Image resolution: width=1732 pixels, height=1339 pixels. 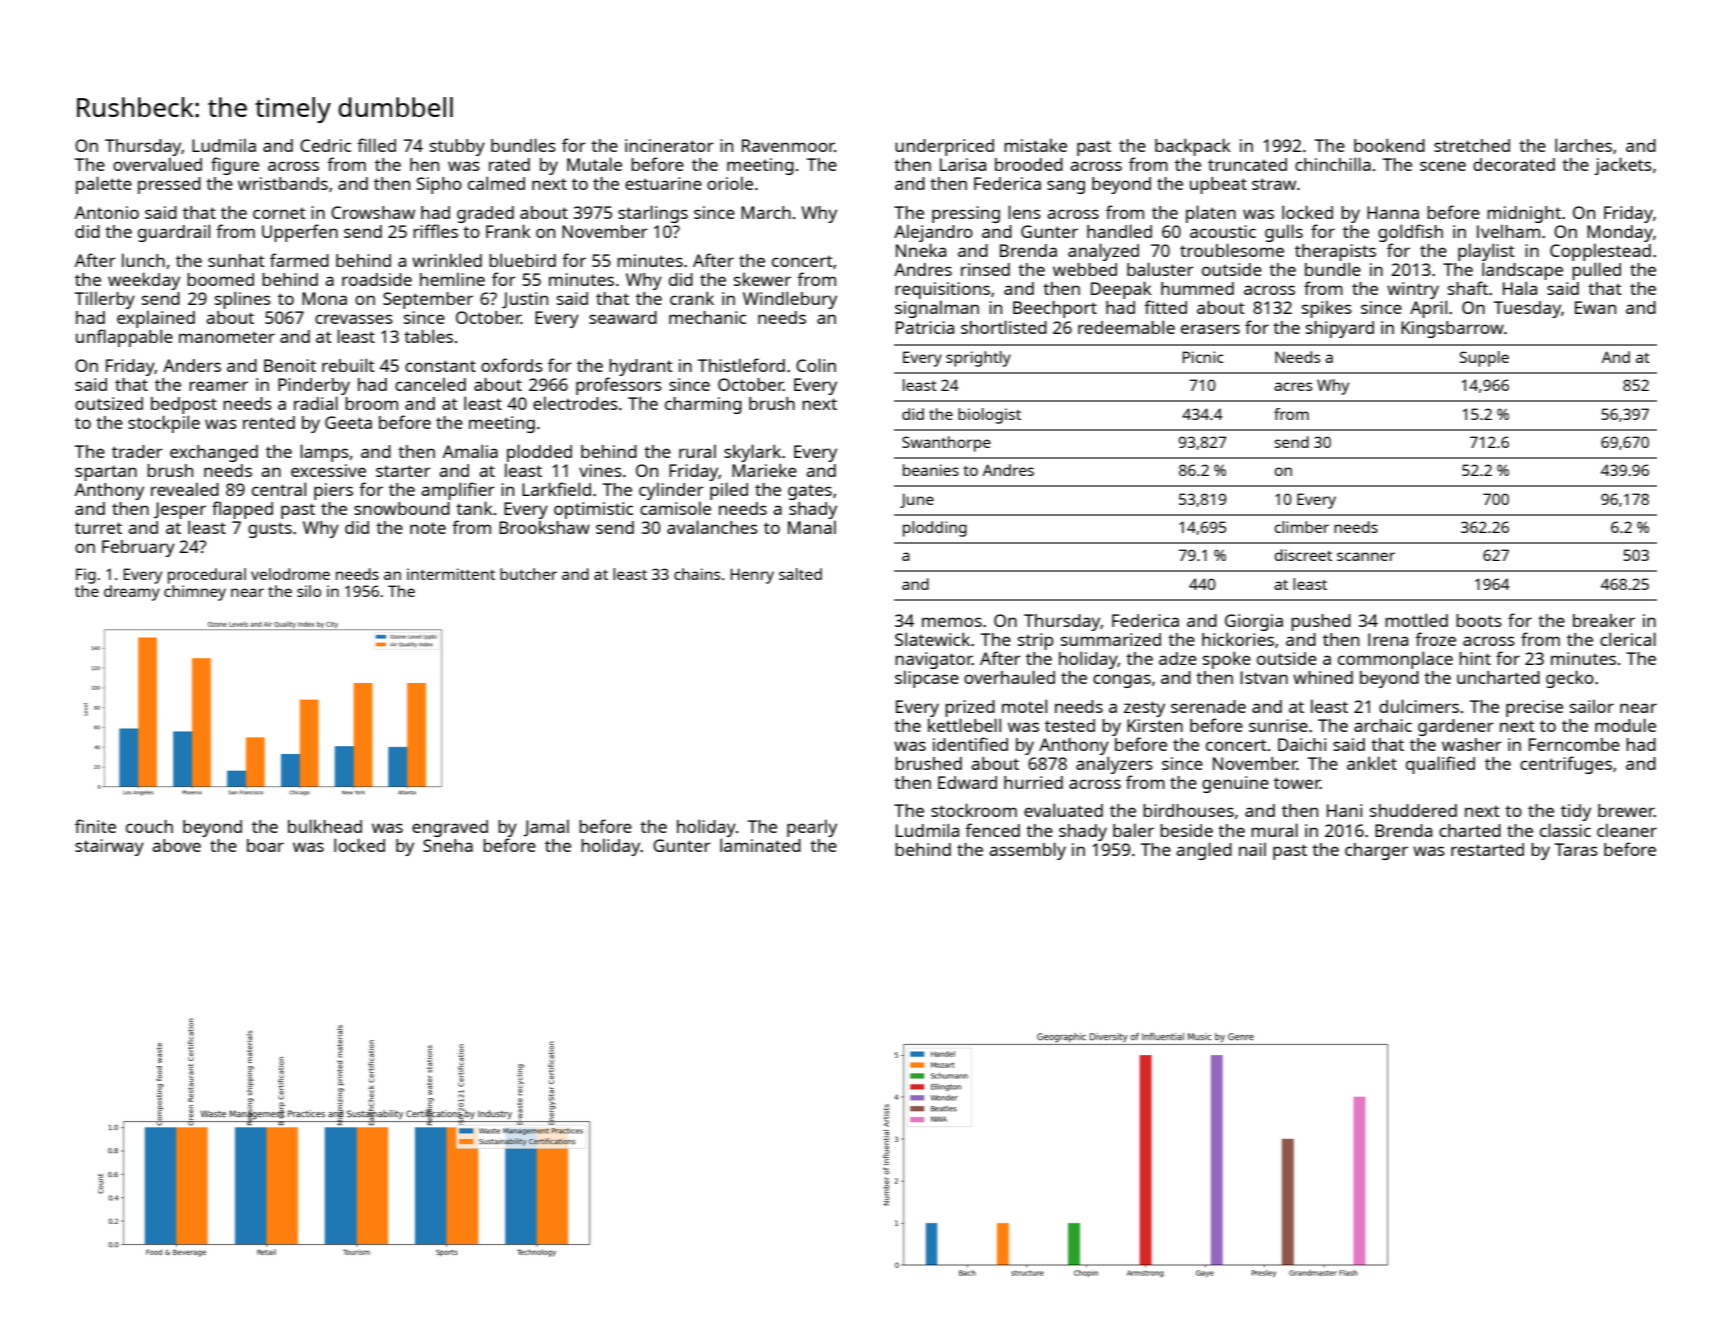 I want to click on Jesper, so click(x=180, y=510).
